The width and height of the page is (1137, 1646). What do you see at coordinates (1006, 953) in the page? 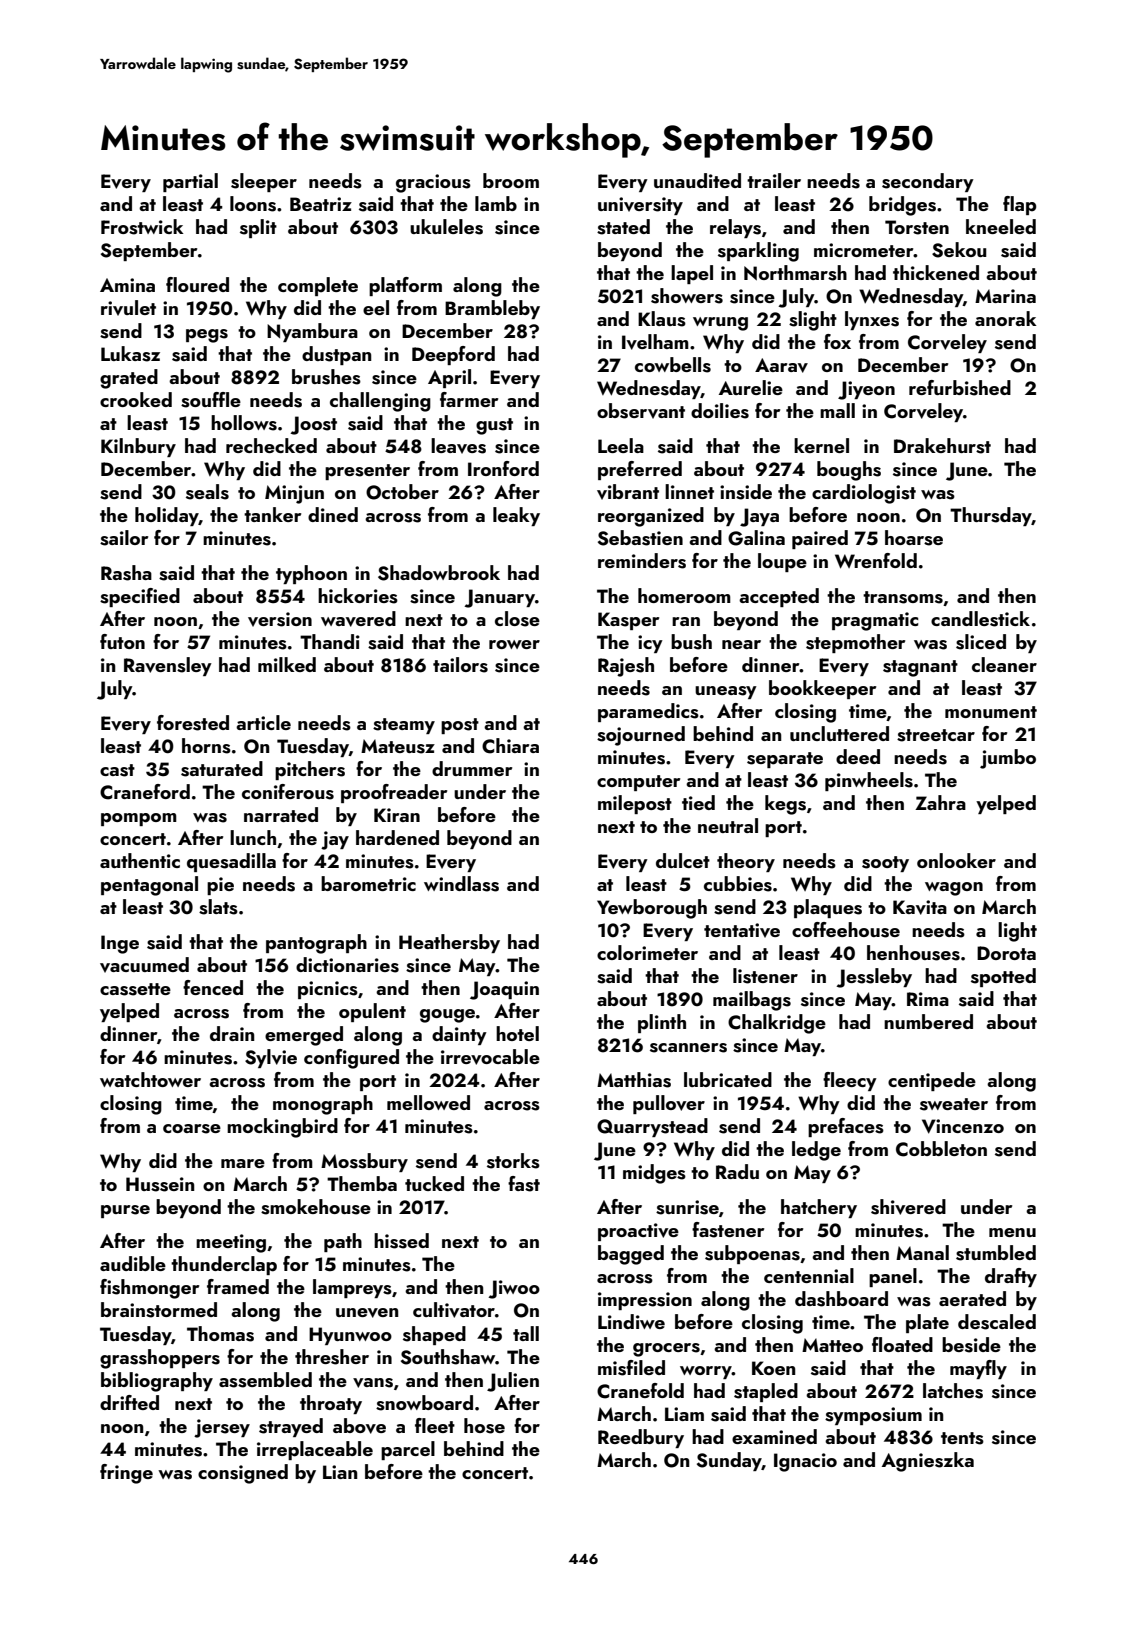
I see `Dorota` at bounding box center [1006, 953].
